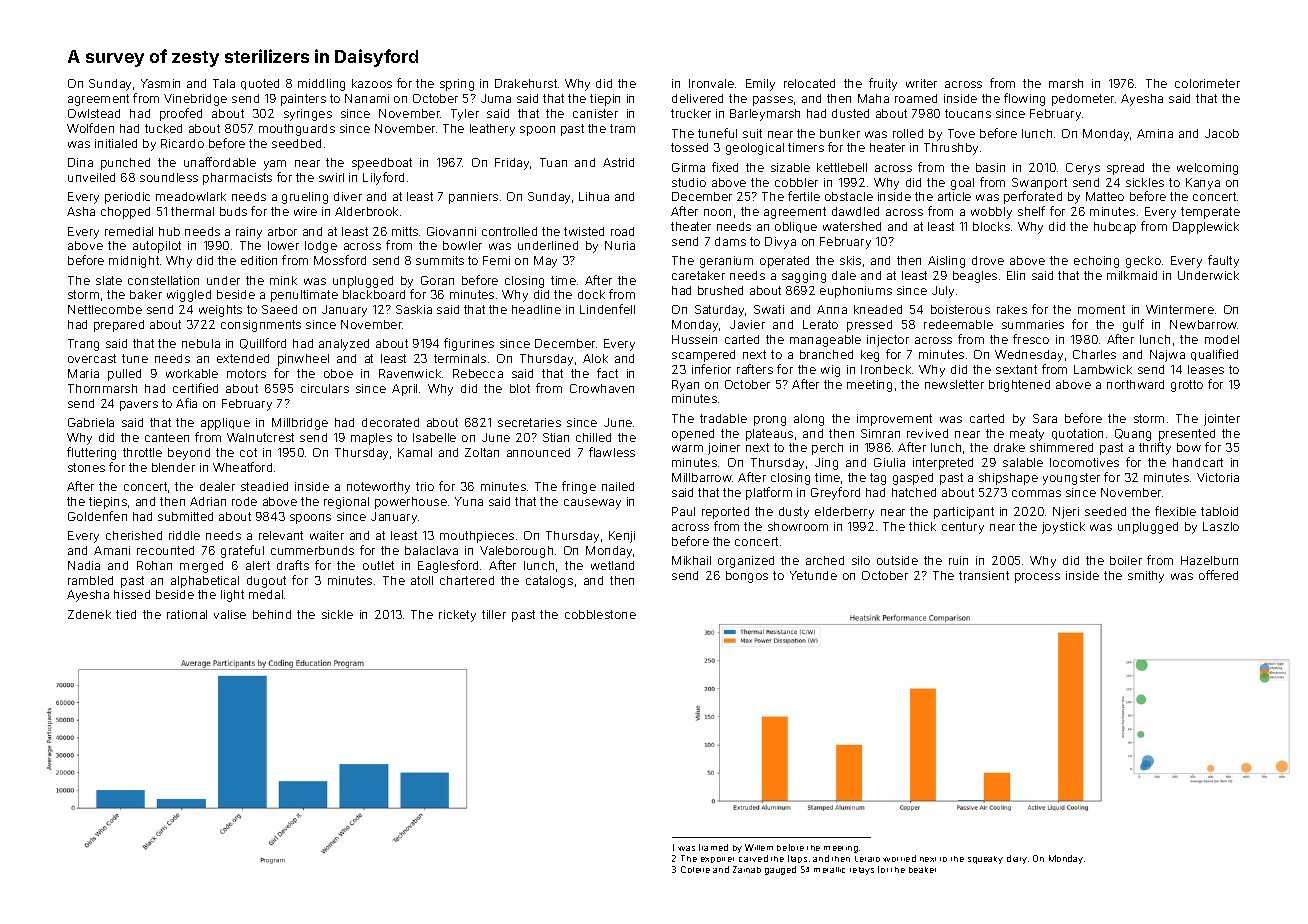 The width and height of the page is (1308, 924). What do you see at coordinates (1017, 859) in the page?
I see `diary` at bounding box center [1017, 859].
